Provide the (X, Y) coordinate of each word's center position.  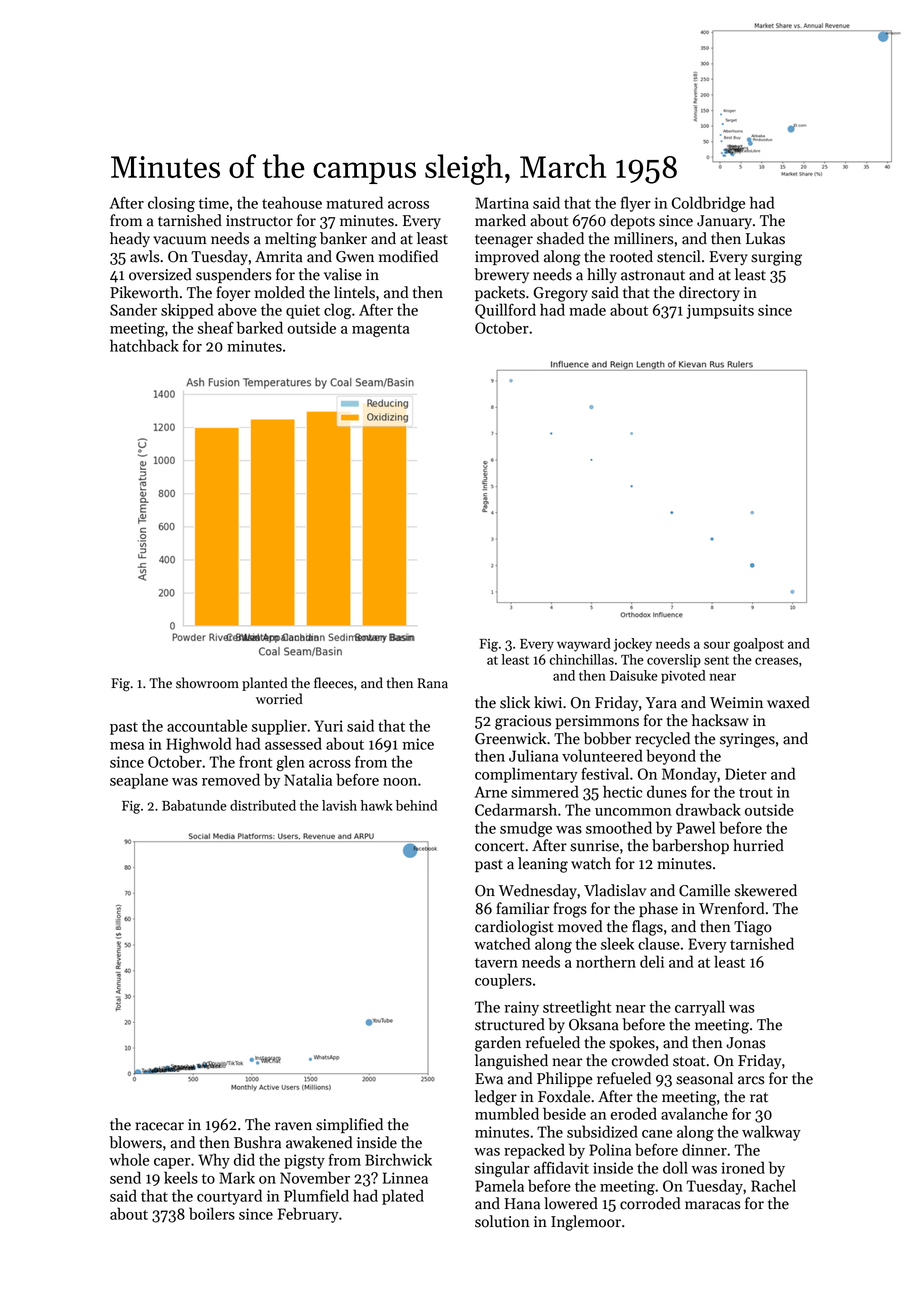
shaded (560, 238)
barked (260, 327)
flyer (636, 204)
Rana (432, 683)
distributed (263, 805)
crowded (640, 1060)
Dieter (746, 774)
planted (265, 684)
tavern (496, 963)
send (125, 1177)
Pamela (499, 1185)
